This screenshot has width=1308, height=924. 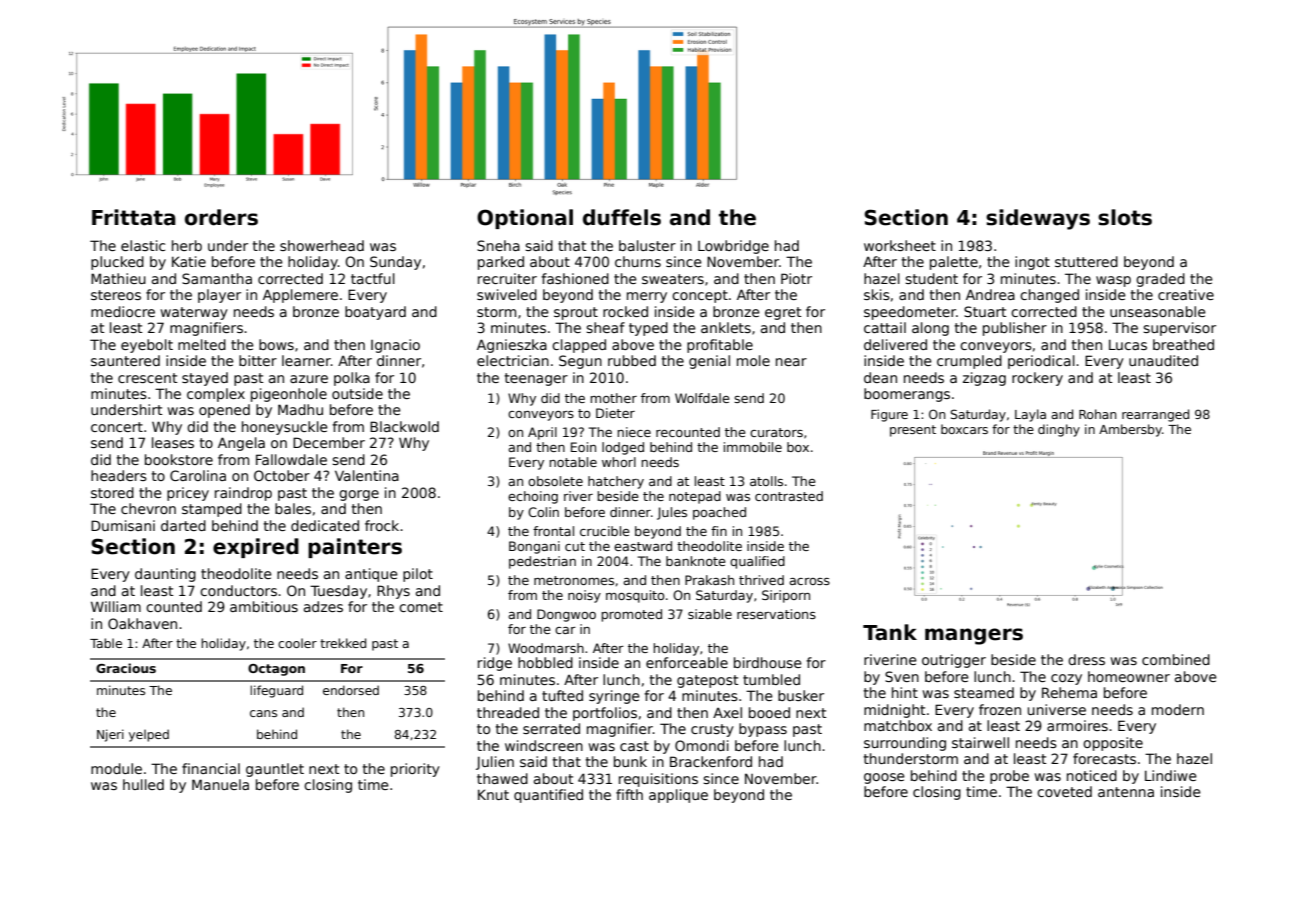 What do you see at coordinates (1130, 430) in the screenshot?
I see `Ambersby` at bounding box center [1130, 430].
